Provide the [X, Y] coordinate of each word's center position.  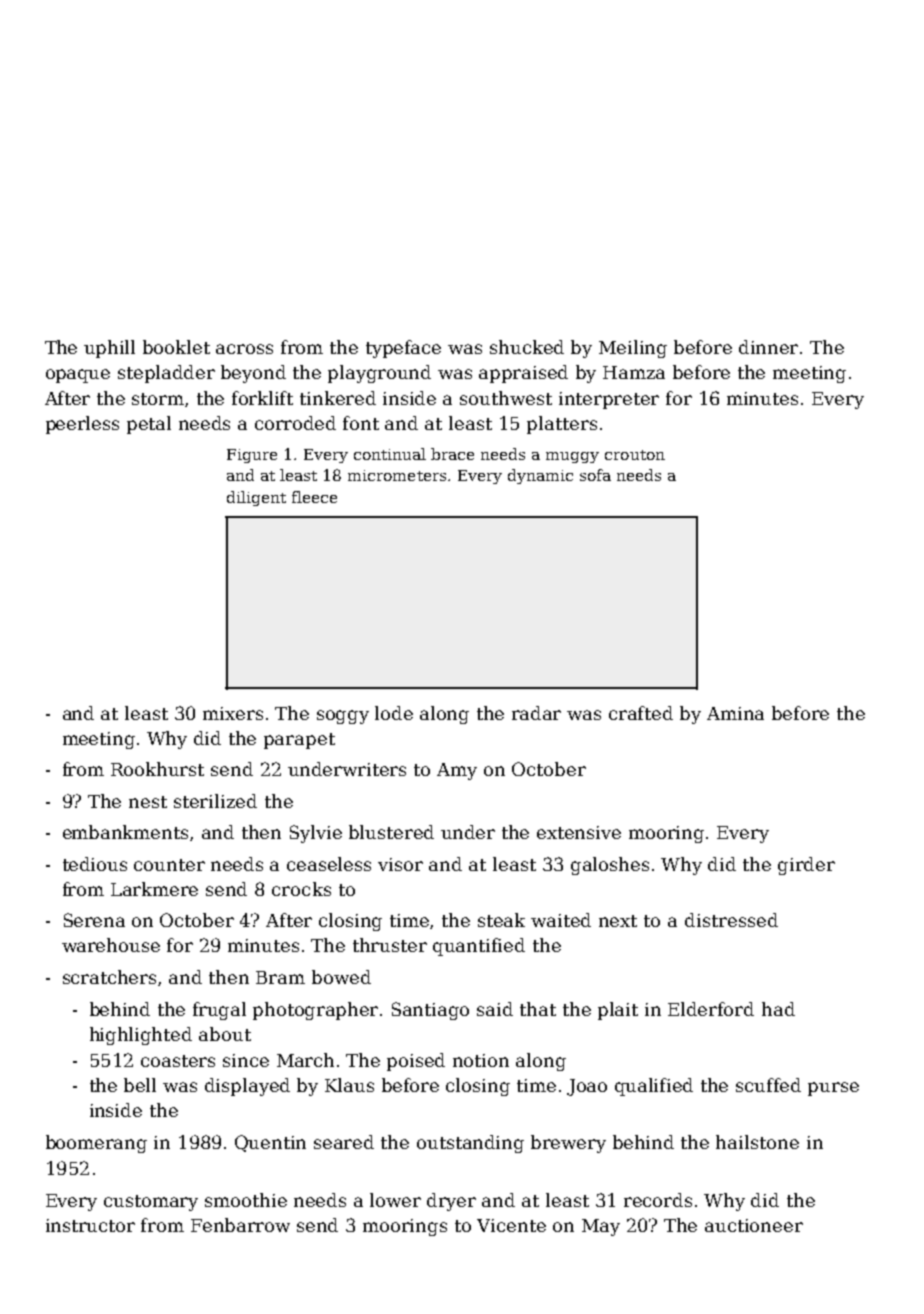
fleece [314, 497]
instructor [90, 1225]
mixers [233, 713]
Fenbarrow [240, 1225]
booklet [176, 347]
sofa [595, 475]
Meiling [633, 349]
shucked [527, 347]
